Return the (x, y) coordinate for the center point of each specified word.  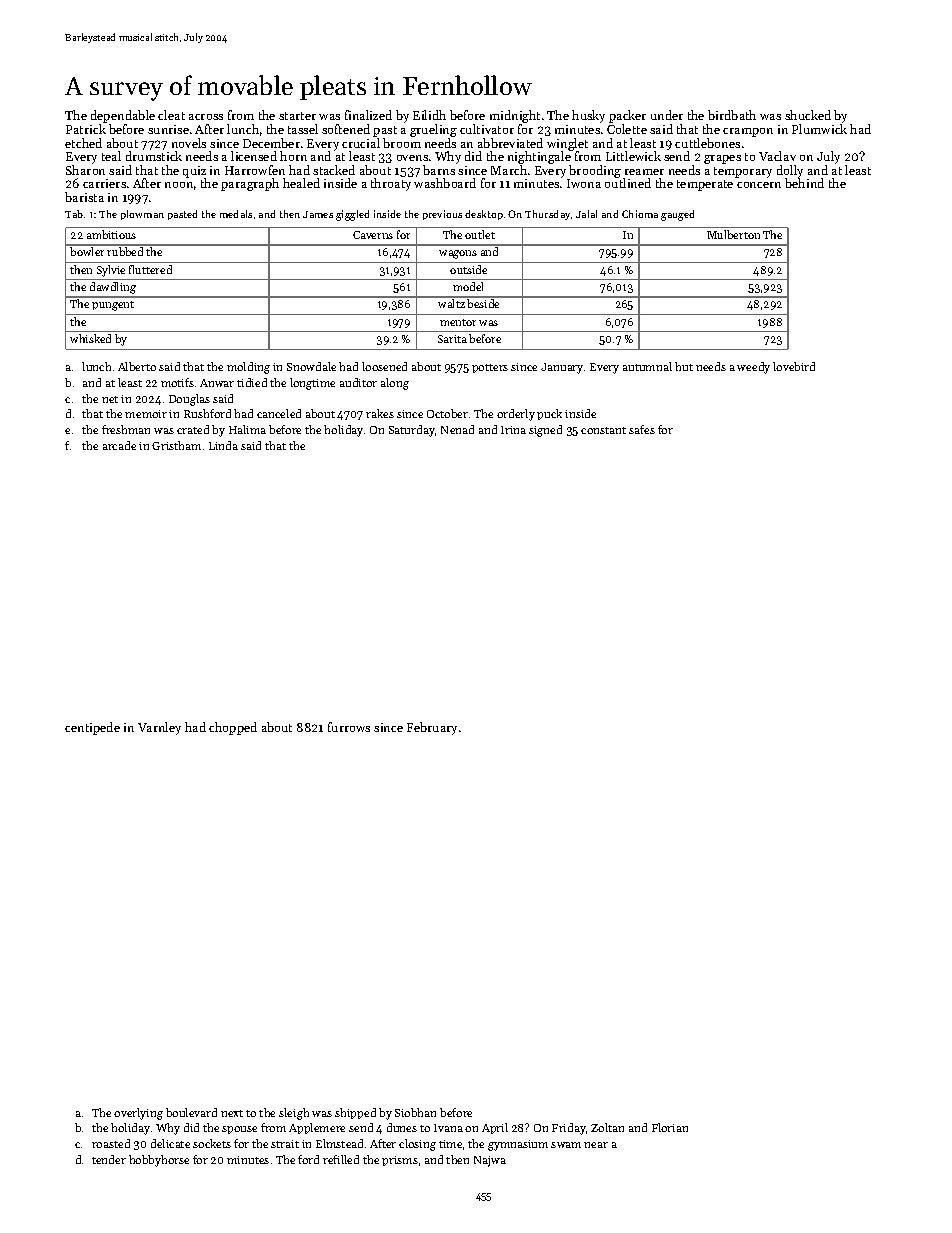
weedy (753, 368)
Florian (670, 1127)
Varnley (159, 728)
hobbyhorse (159, 1161)
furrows (349, 727)
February (432, 728)
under (667, 115)
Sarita (452, 339)
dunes (402, 1127)
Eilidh (429, 115)
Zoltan (607, 1127)
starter (297, 116)
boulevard (191, 1112)
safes (642, 429)
